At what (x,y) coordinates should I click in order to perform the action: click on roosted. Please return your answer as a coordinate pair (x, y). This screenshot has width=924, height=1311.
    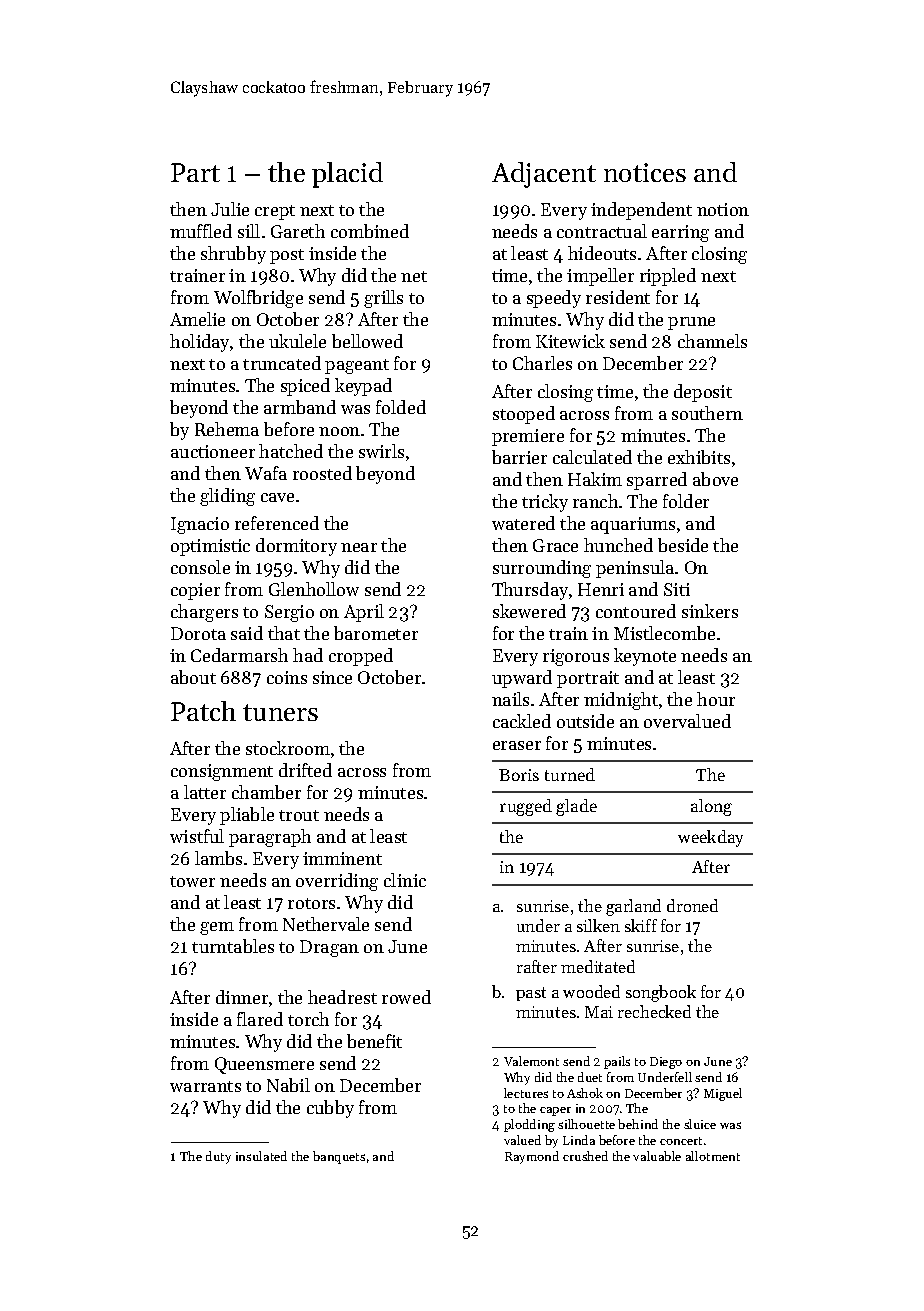
    Looking at the image, I should click on (322, 473).
